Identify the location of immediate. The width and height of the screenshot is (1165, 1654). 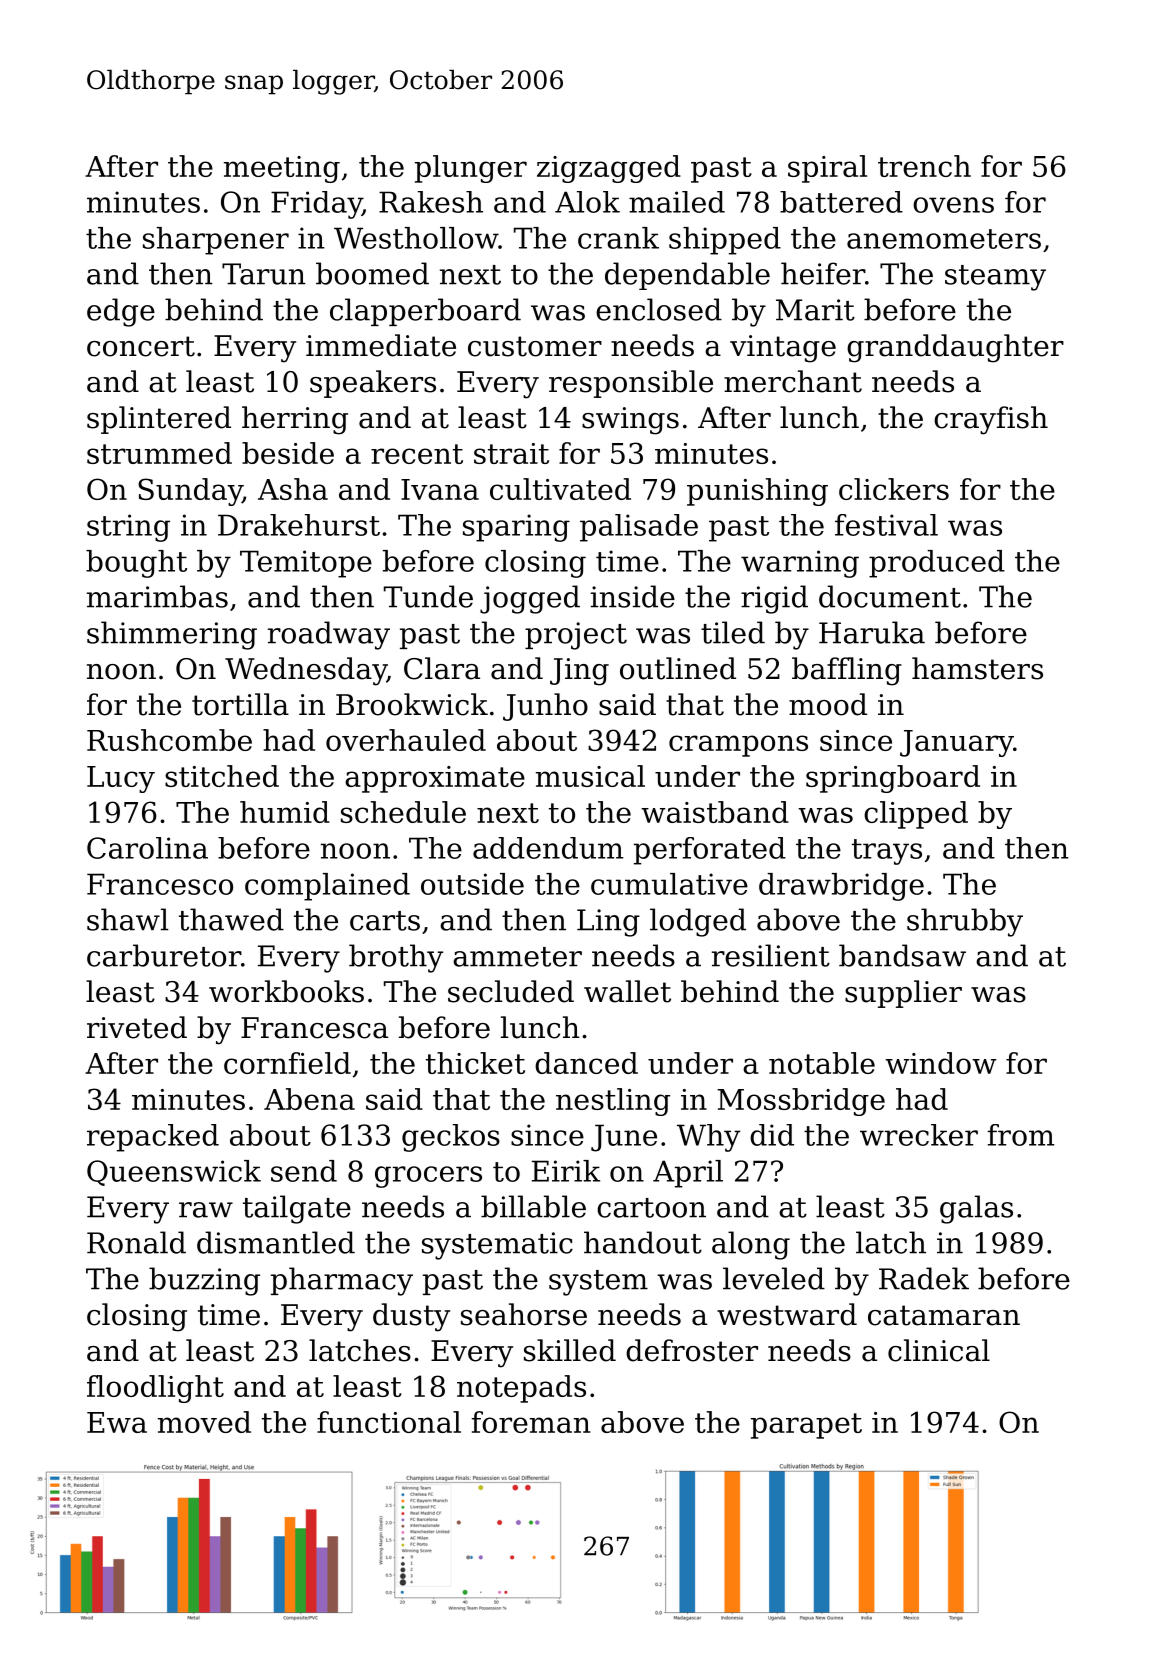
(381, 345).
